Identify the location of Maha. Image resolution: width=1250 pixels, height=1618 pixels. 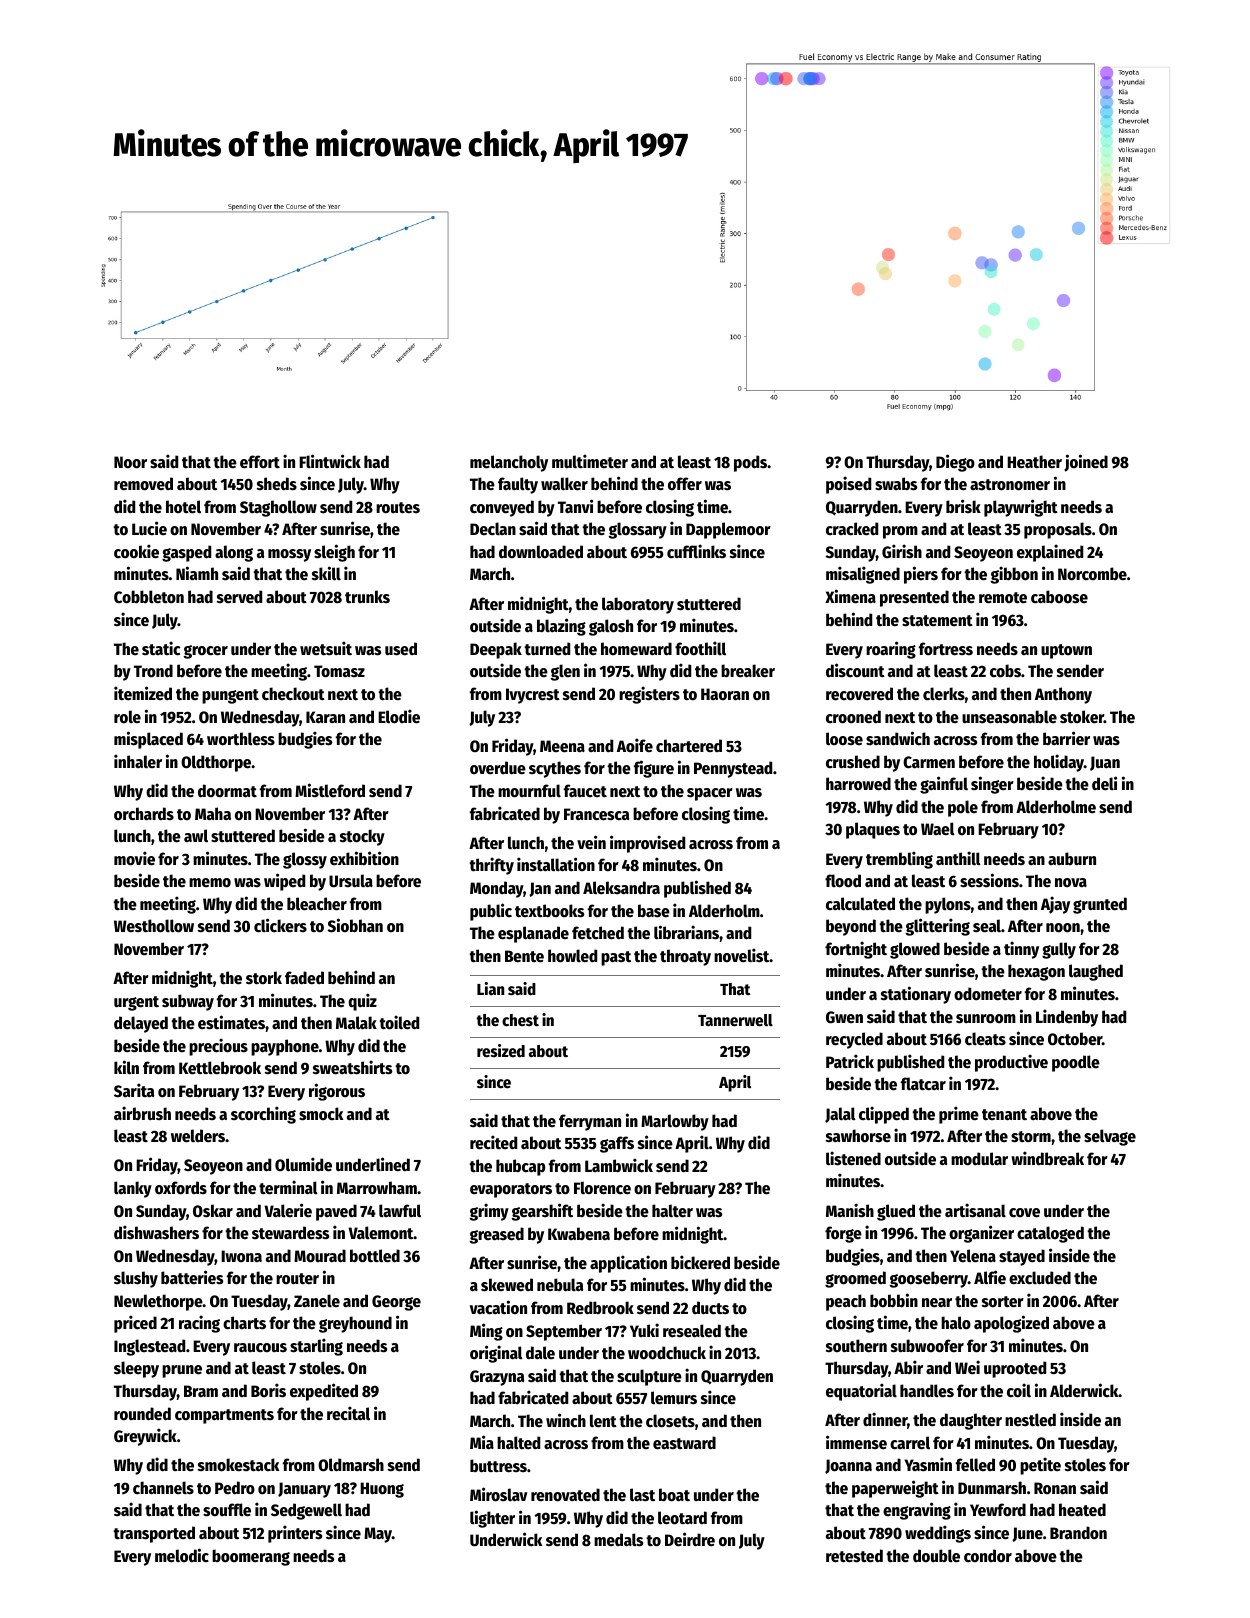
(213, 813).
